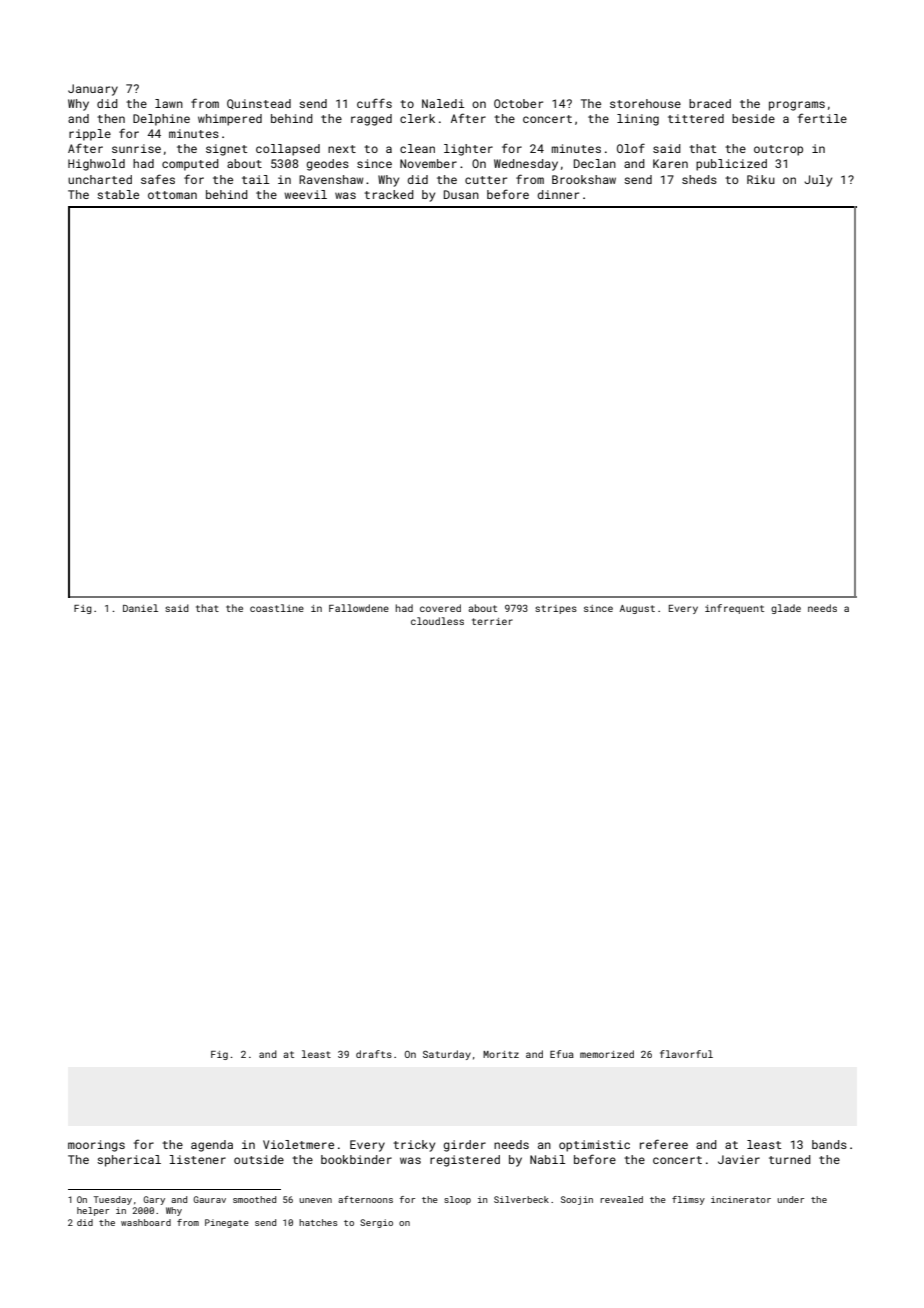  What do you see at coordinates (558, 194) in the screenshot?
I see `dinner` at bounding box center [558, 194].
